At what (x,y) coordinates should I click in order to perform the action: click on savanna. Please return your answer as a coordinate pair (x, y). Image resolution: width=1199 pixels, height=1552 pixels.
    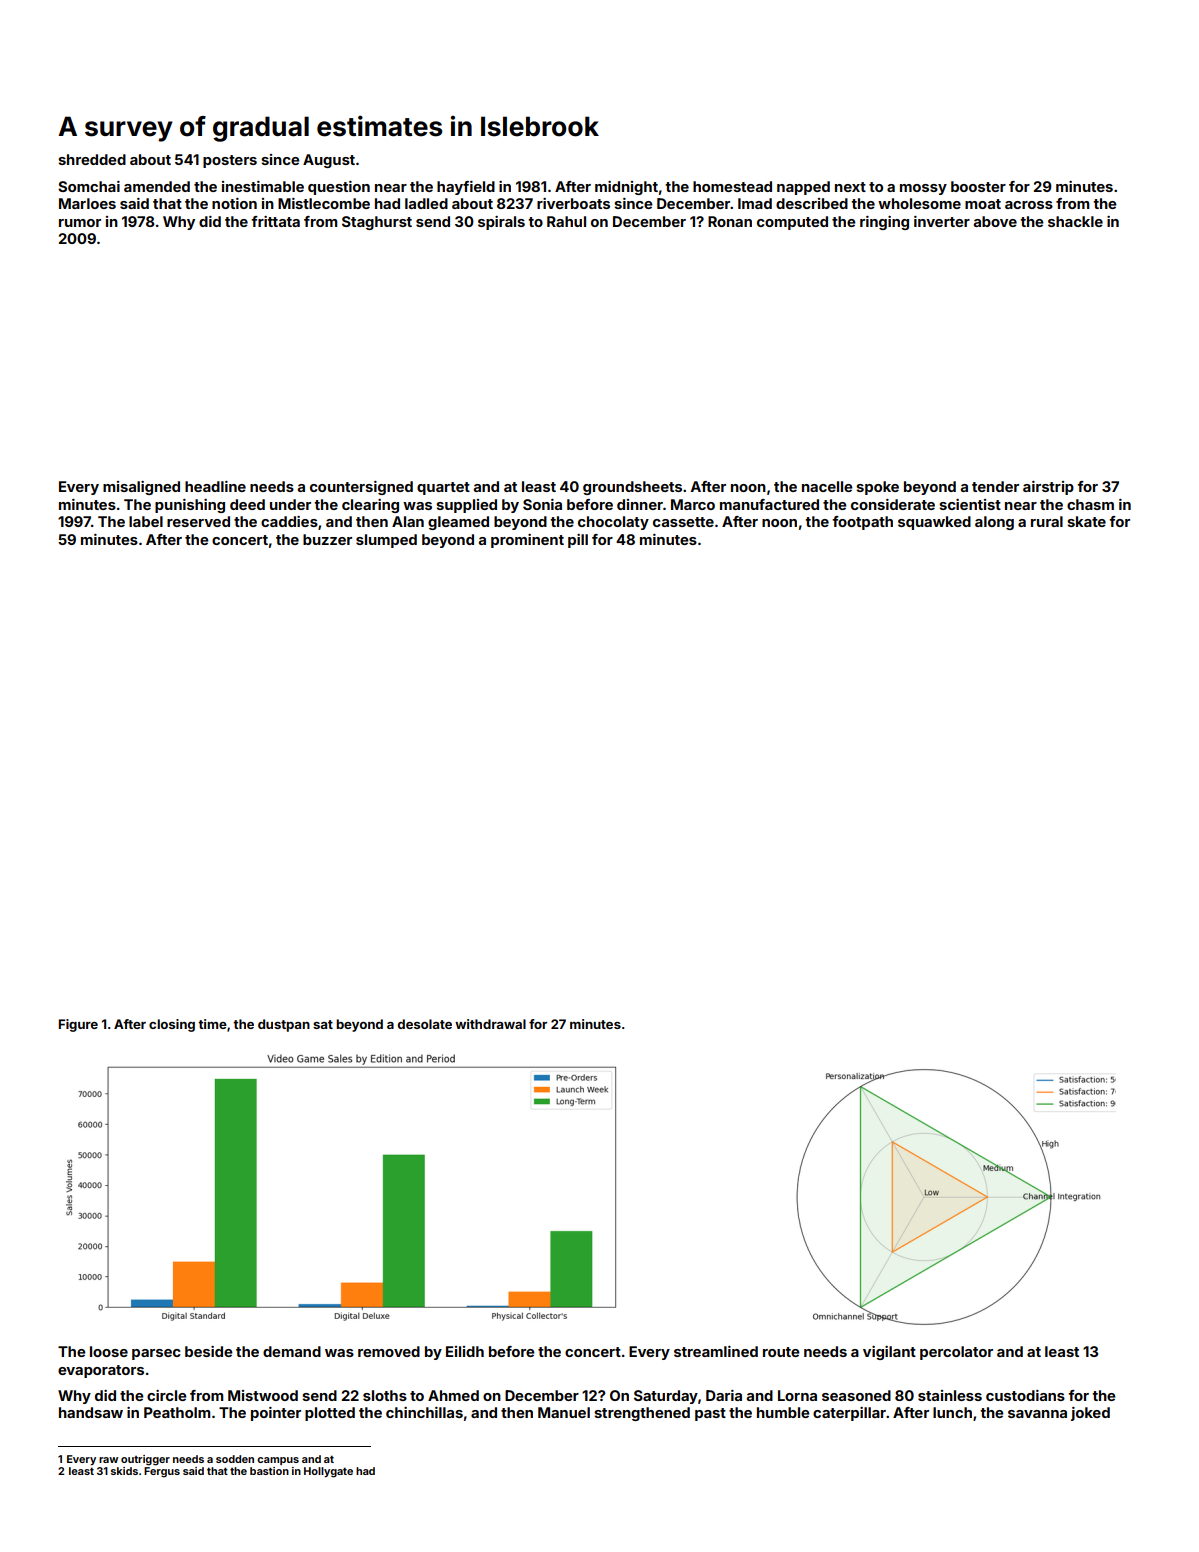
    Looking at the image, I should click on (1037, 1414).
